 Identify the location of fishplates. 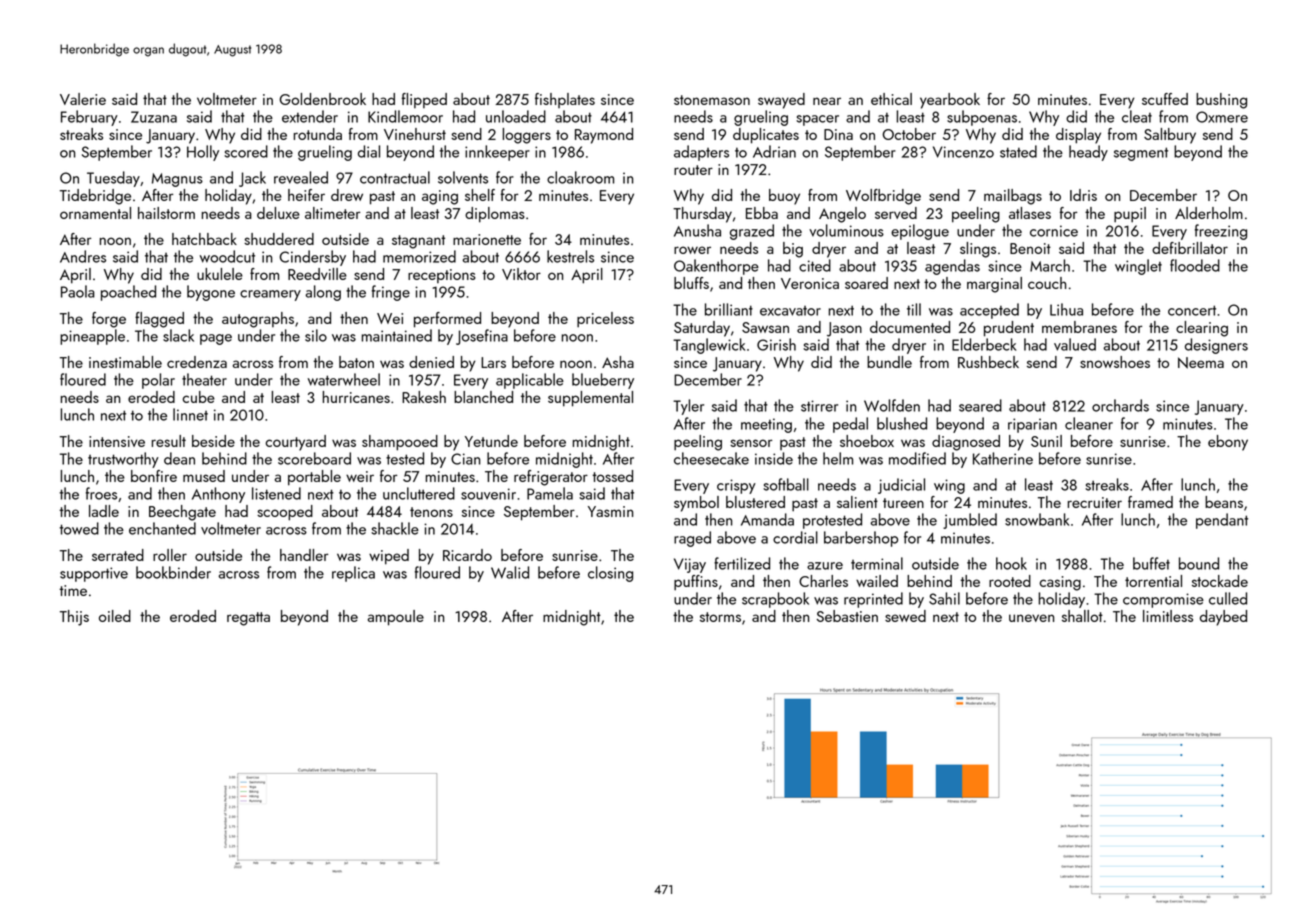
(565, 100).
